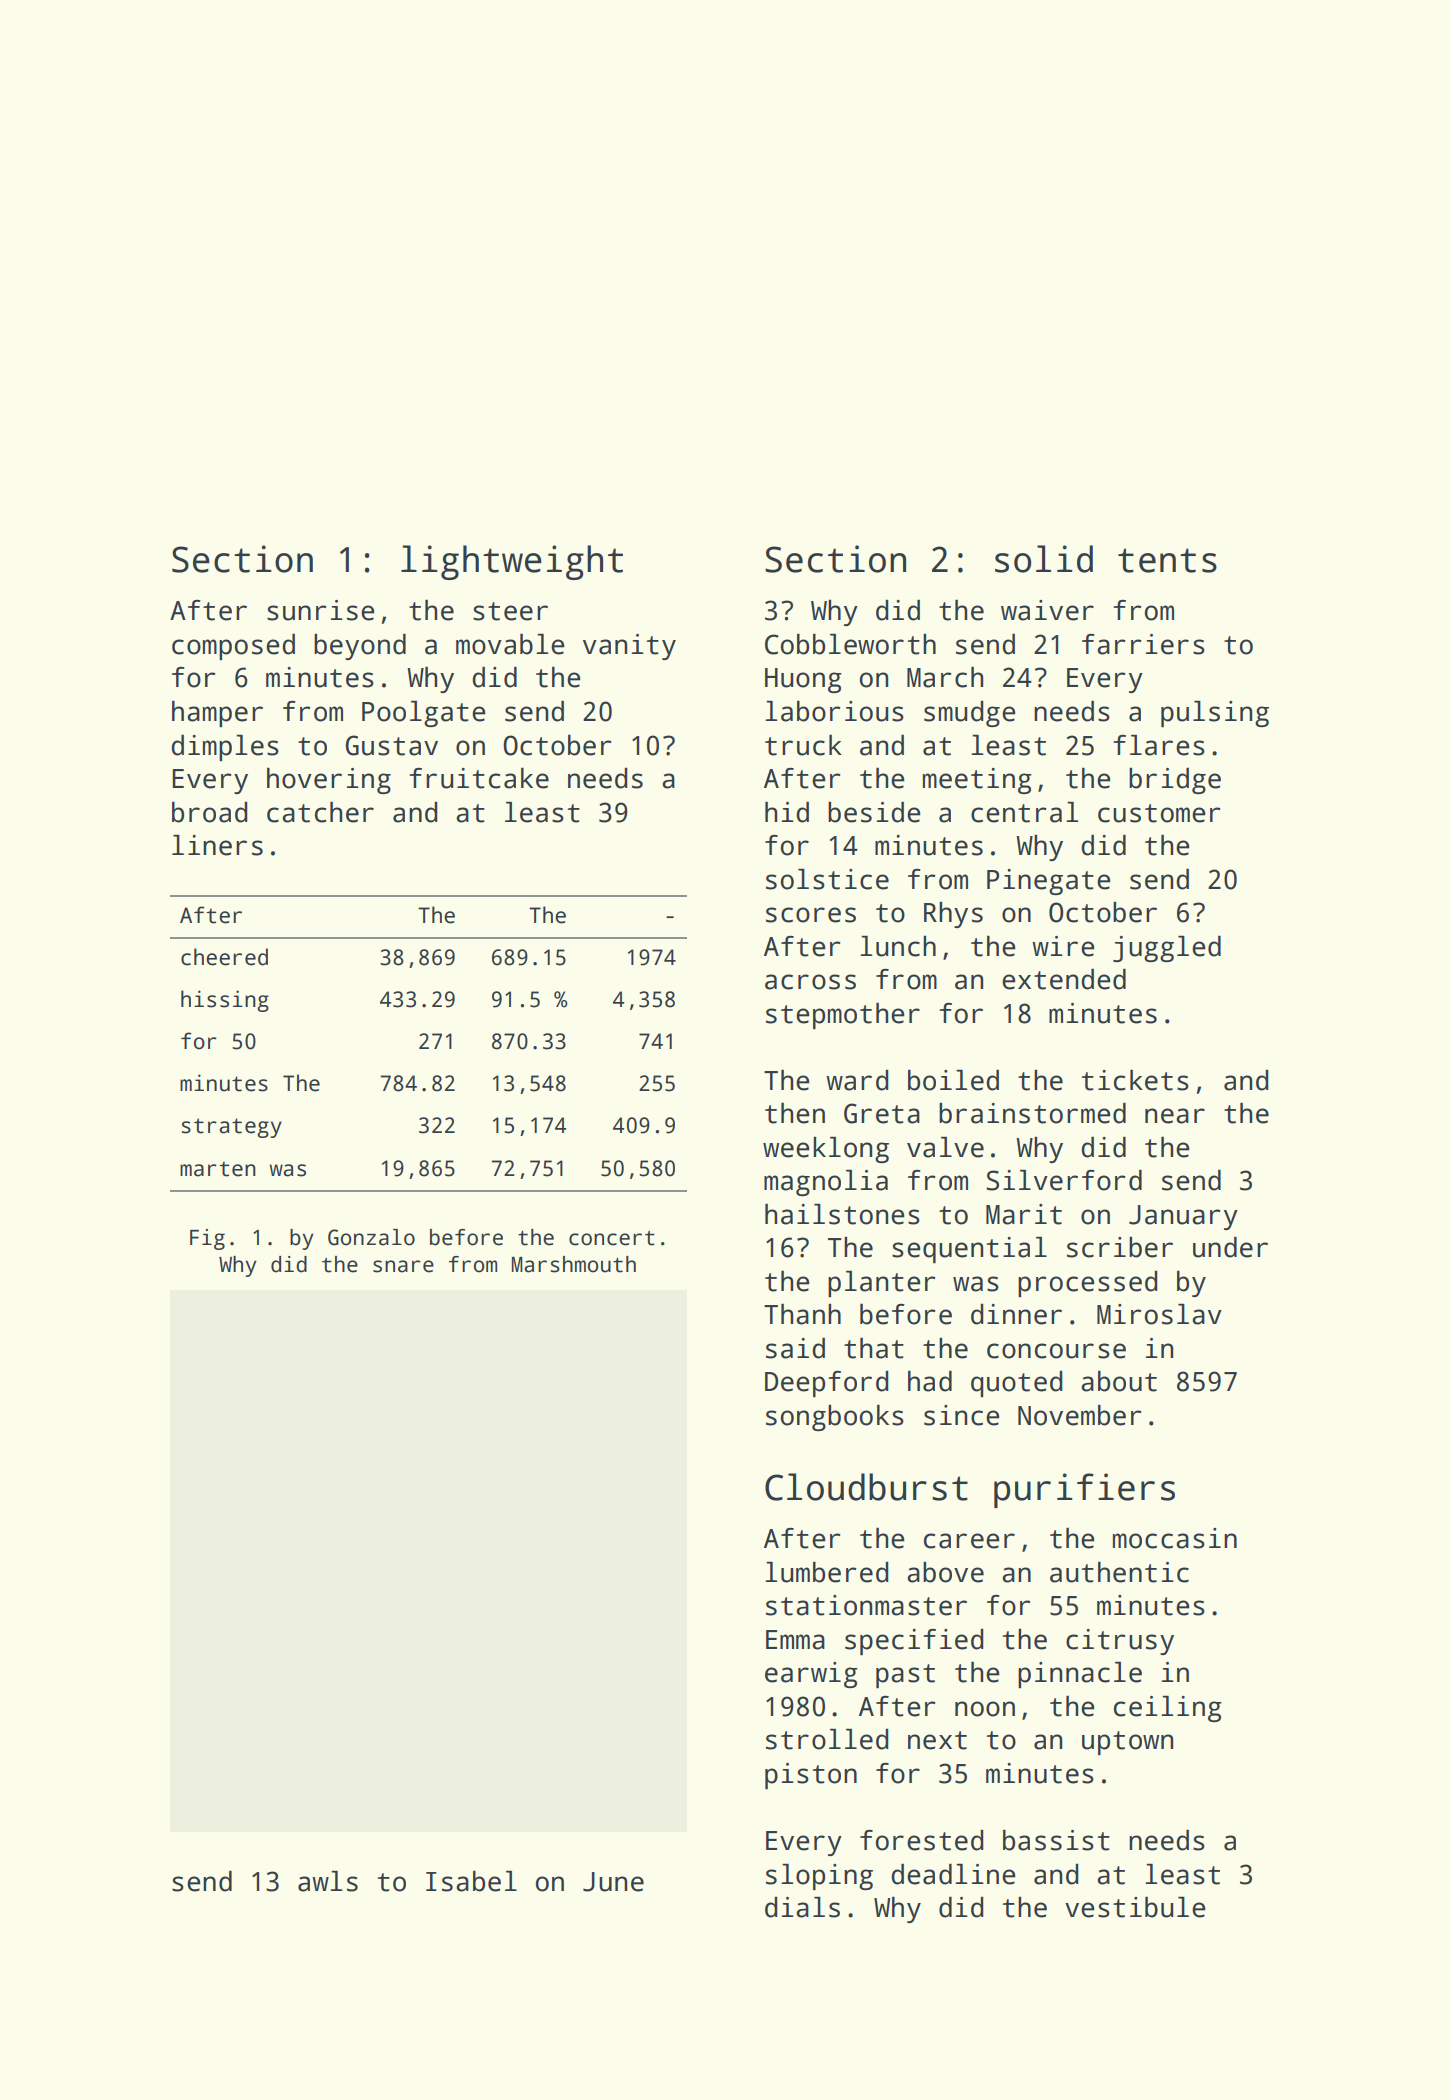 The width and height of the document is (1450, 2100). I want to click on Marshmouth, so click(574, 1264).
